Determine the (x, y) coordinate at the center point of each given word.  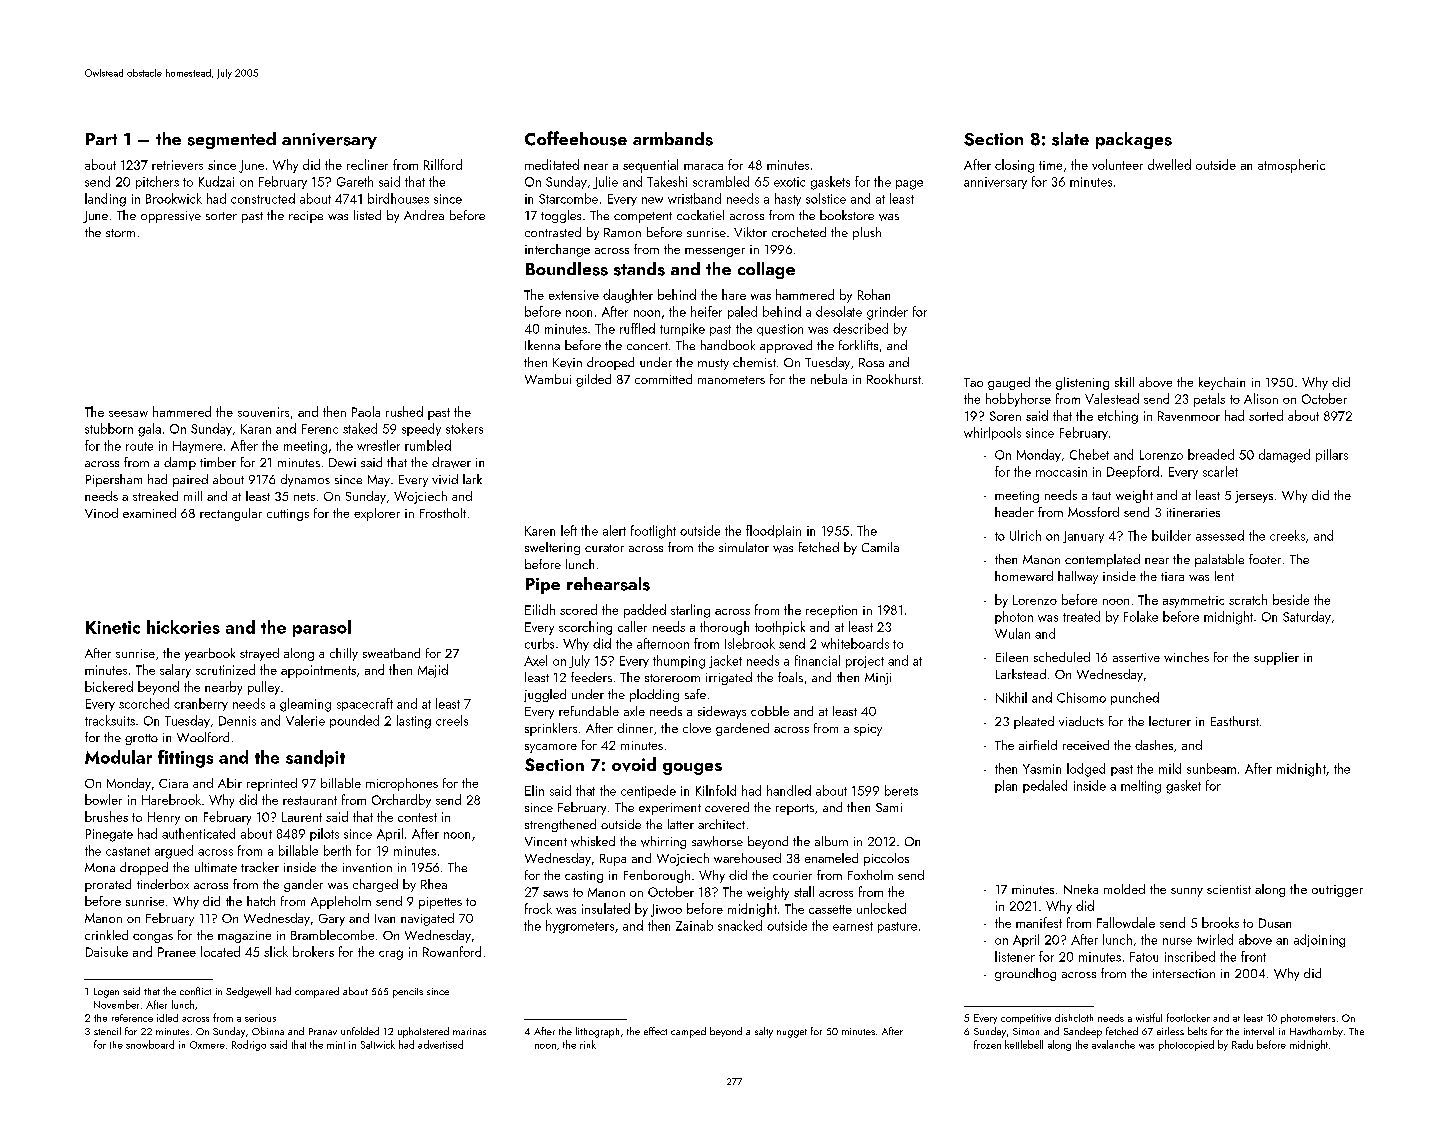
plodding (654, 695)
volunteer (1117, 164)
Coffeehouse (576, 138)
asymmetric (1193, 602)
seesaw (128, 414)
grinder (887, 313)
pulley (264, 688)
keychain (1222, 383)
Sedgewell (248, 992)
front (1253, 956)
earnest (853, 926)
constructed (263, 198)
